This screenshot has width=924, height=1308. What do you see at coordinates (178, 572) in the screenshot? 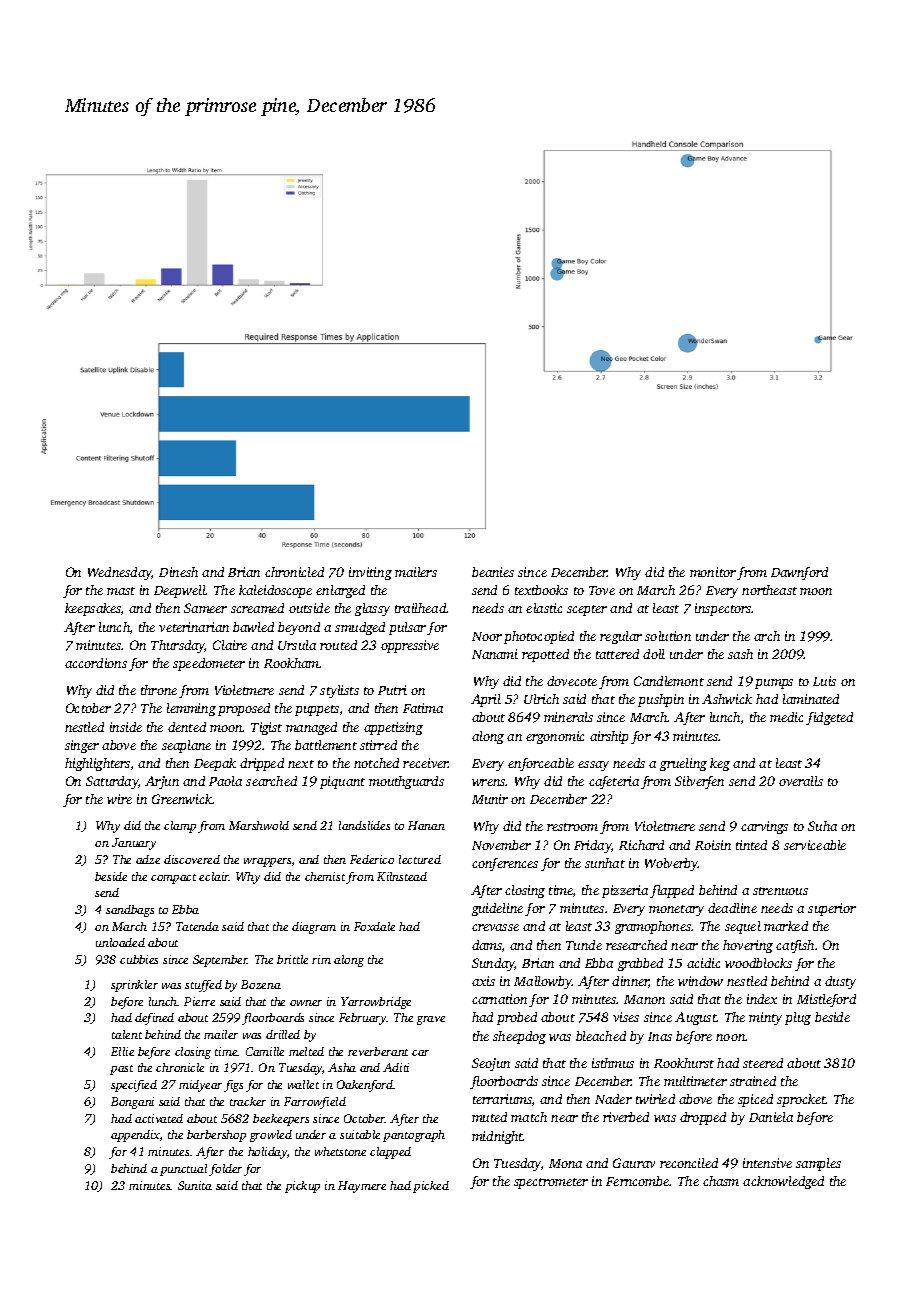
I see `Dinesh` at bounding box center [178, 572].
